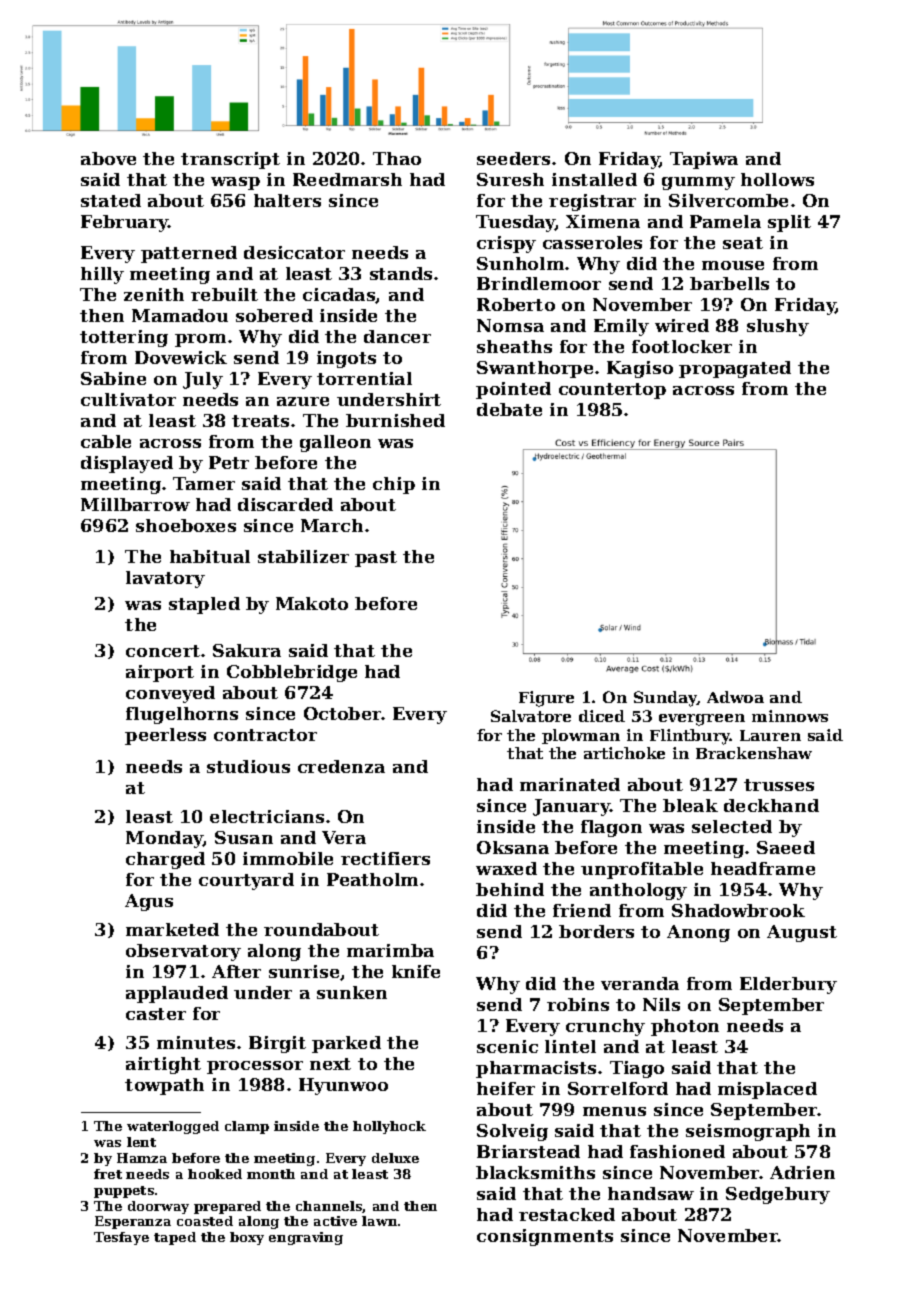 The height and width of the screenshot is (1314, 924). Describe the element at coordinates (401, 273) in the screenshot. I see `stands` at that location.
